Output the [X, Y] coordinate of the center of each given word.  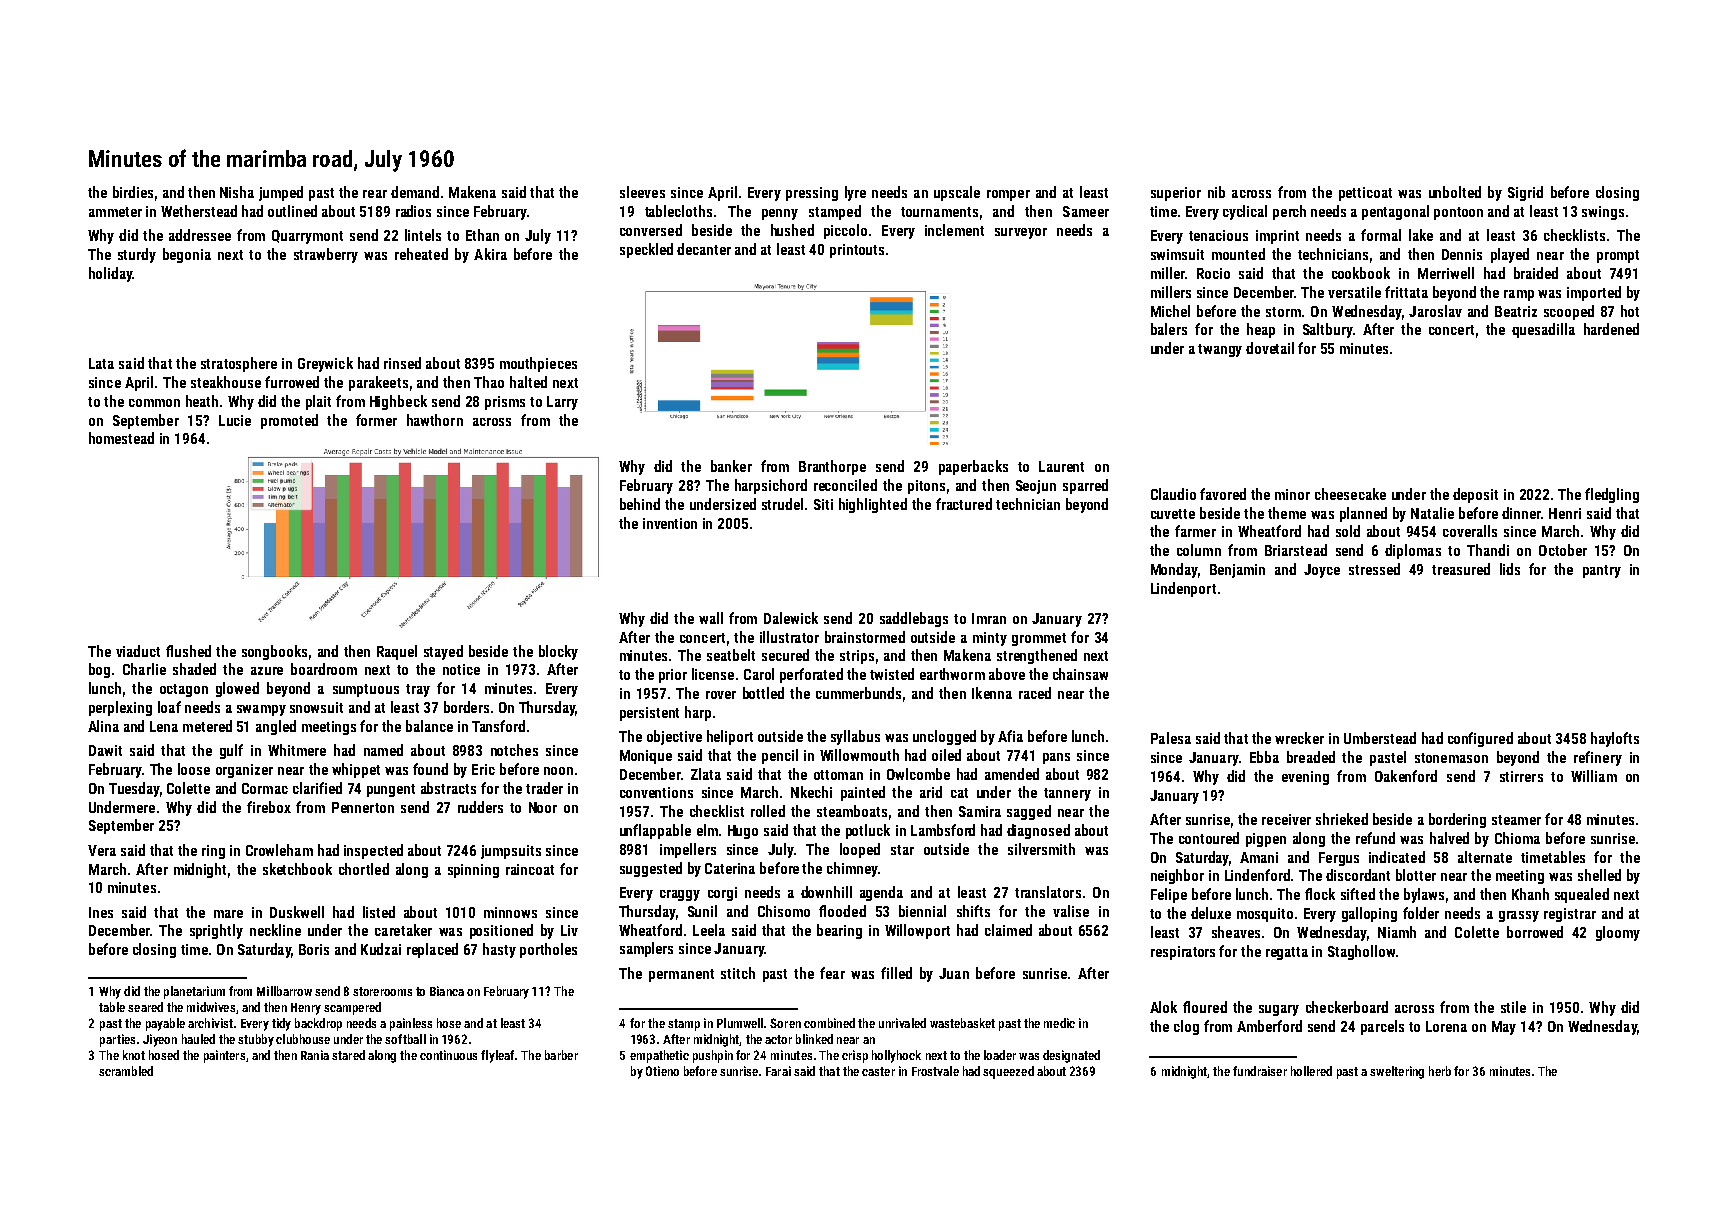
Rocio [1213, 273]
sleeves [642, 192]
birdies [133, 192]
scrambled [126, 1071]
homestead [121, 438]
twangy [1220, 350]
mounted [1238, 254]
